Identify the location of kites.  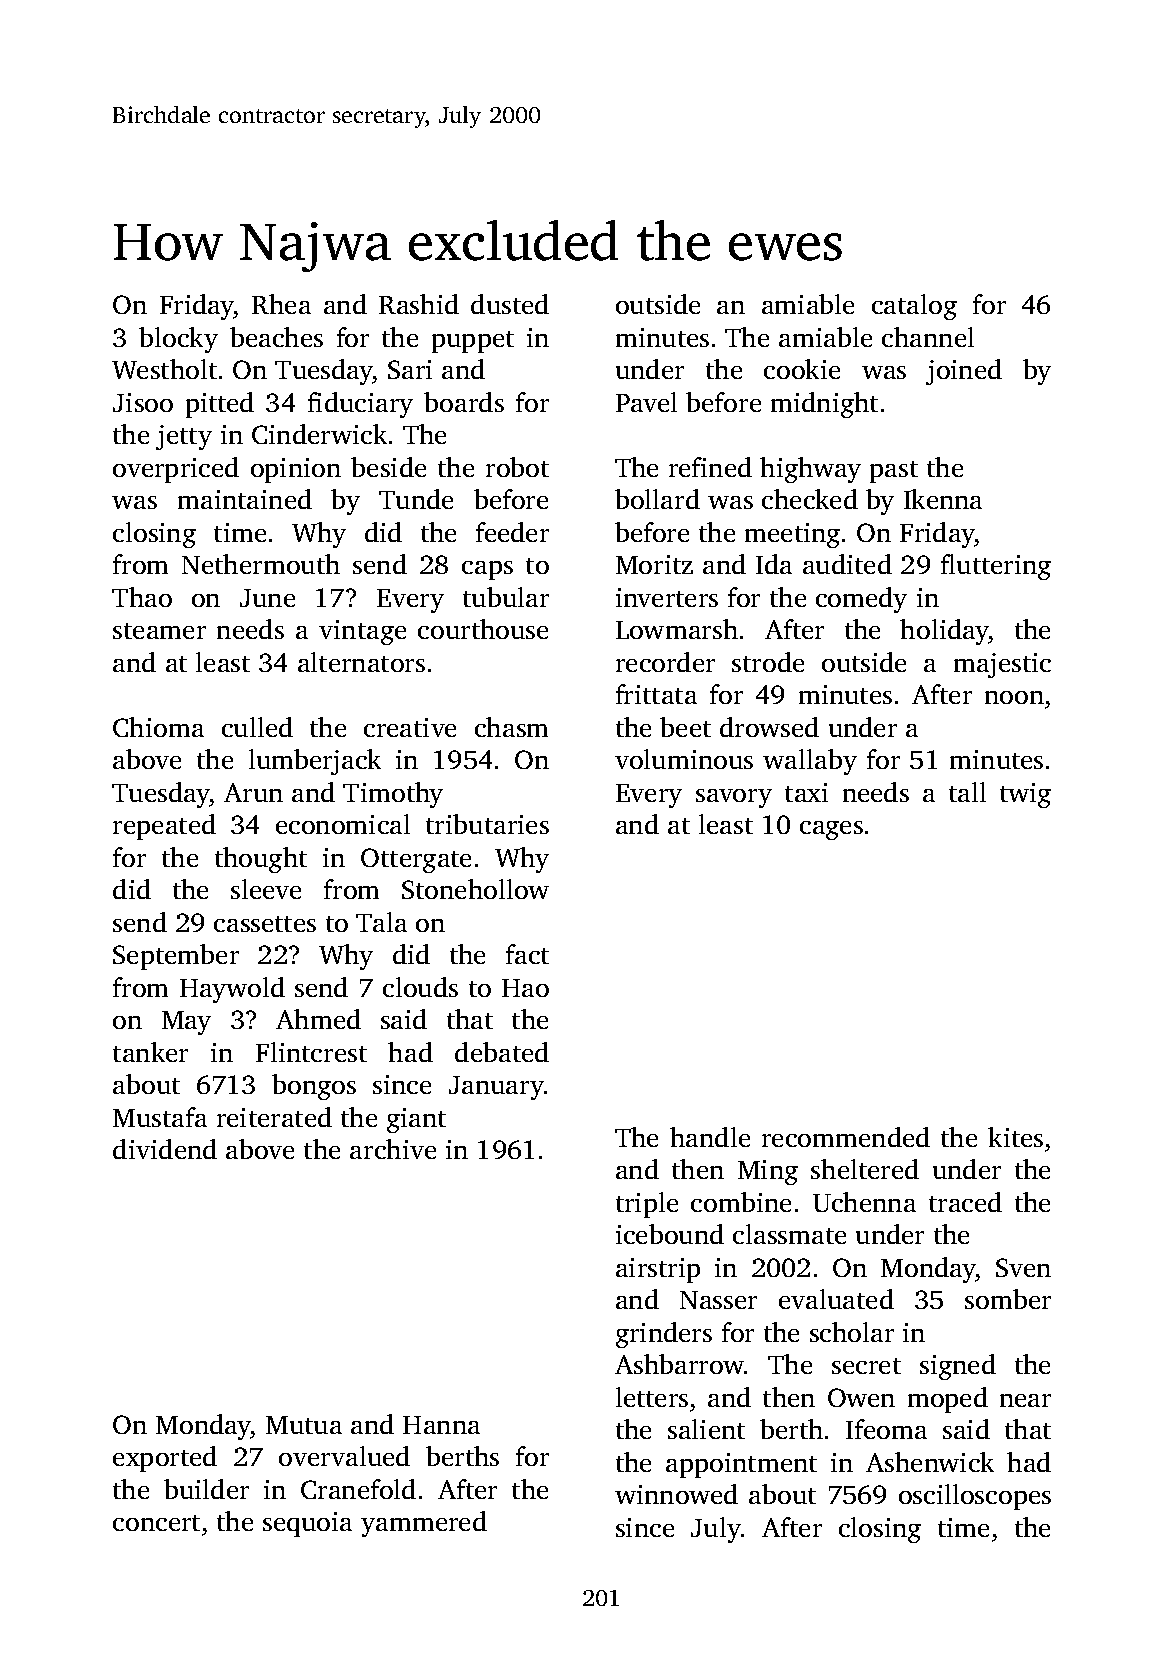
(1015, 1137).
